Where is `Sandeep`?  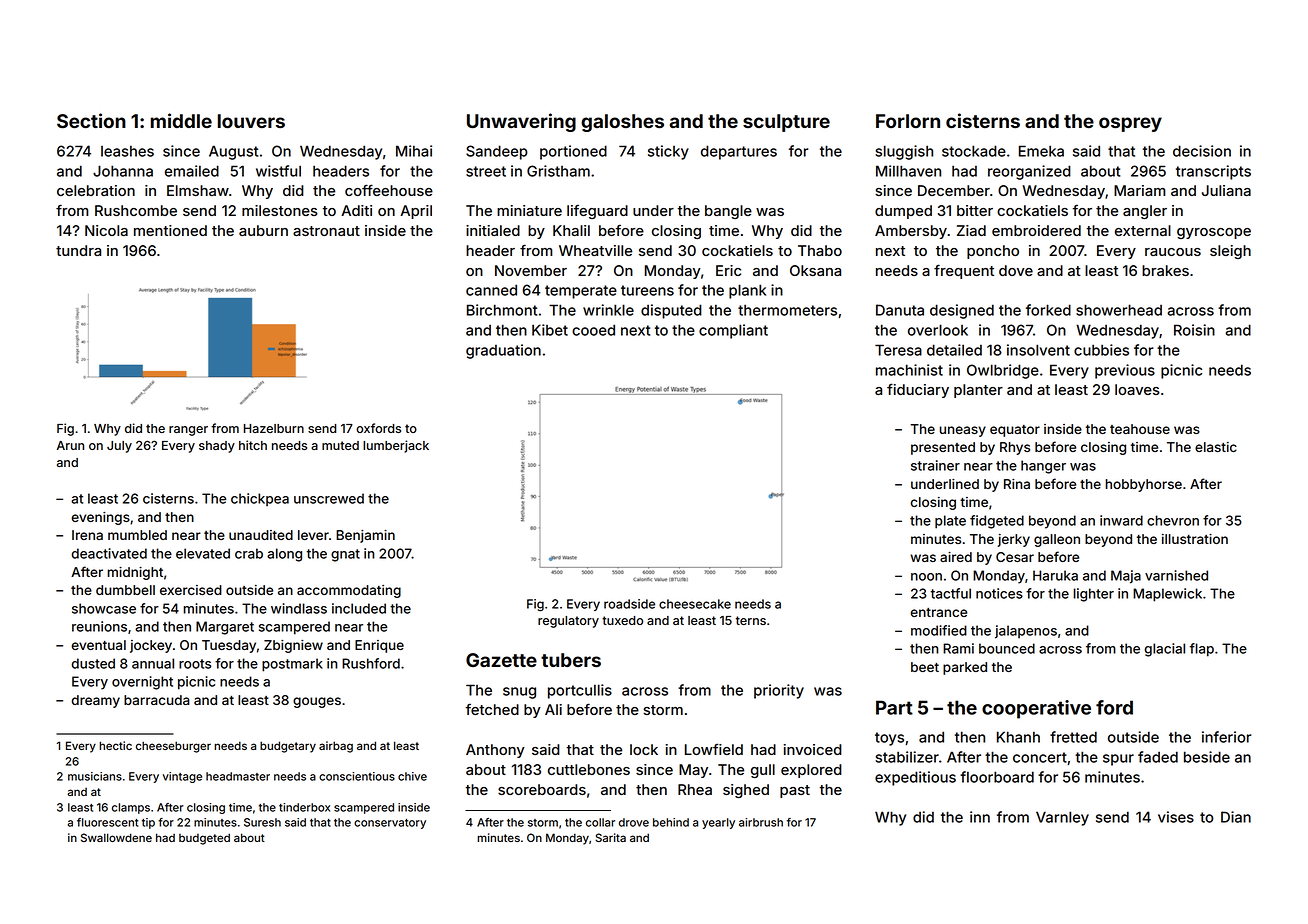 Sandeep is located at coordinates (497, 152).
